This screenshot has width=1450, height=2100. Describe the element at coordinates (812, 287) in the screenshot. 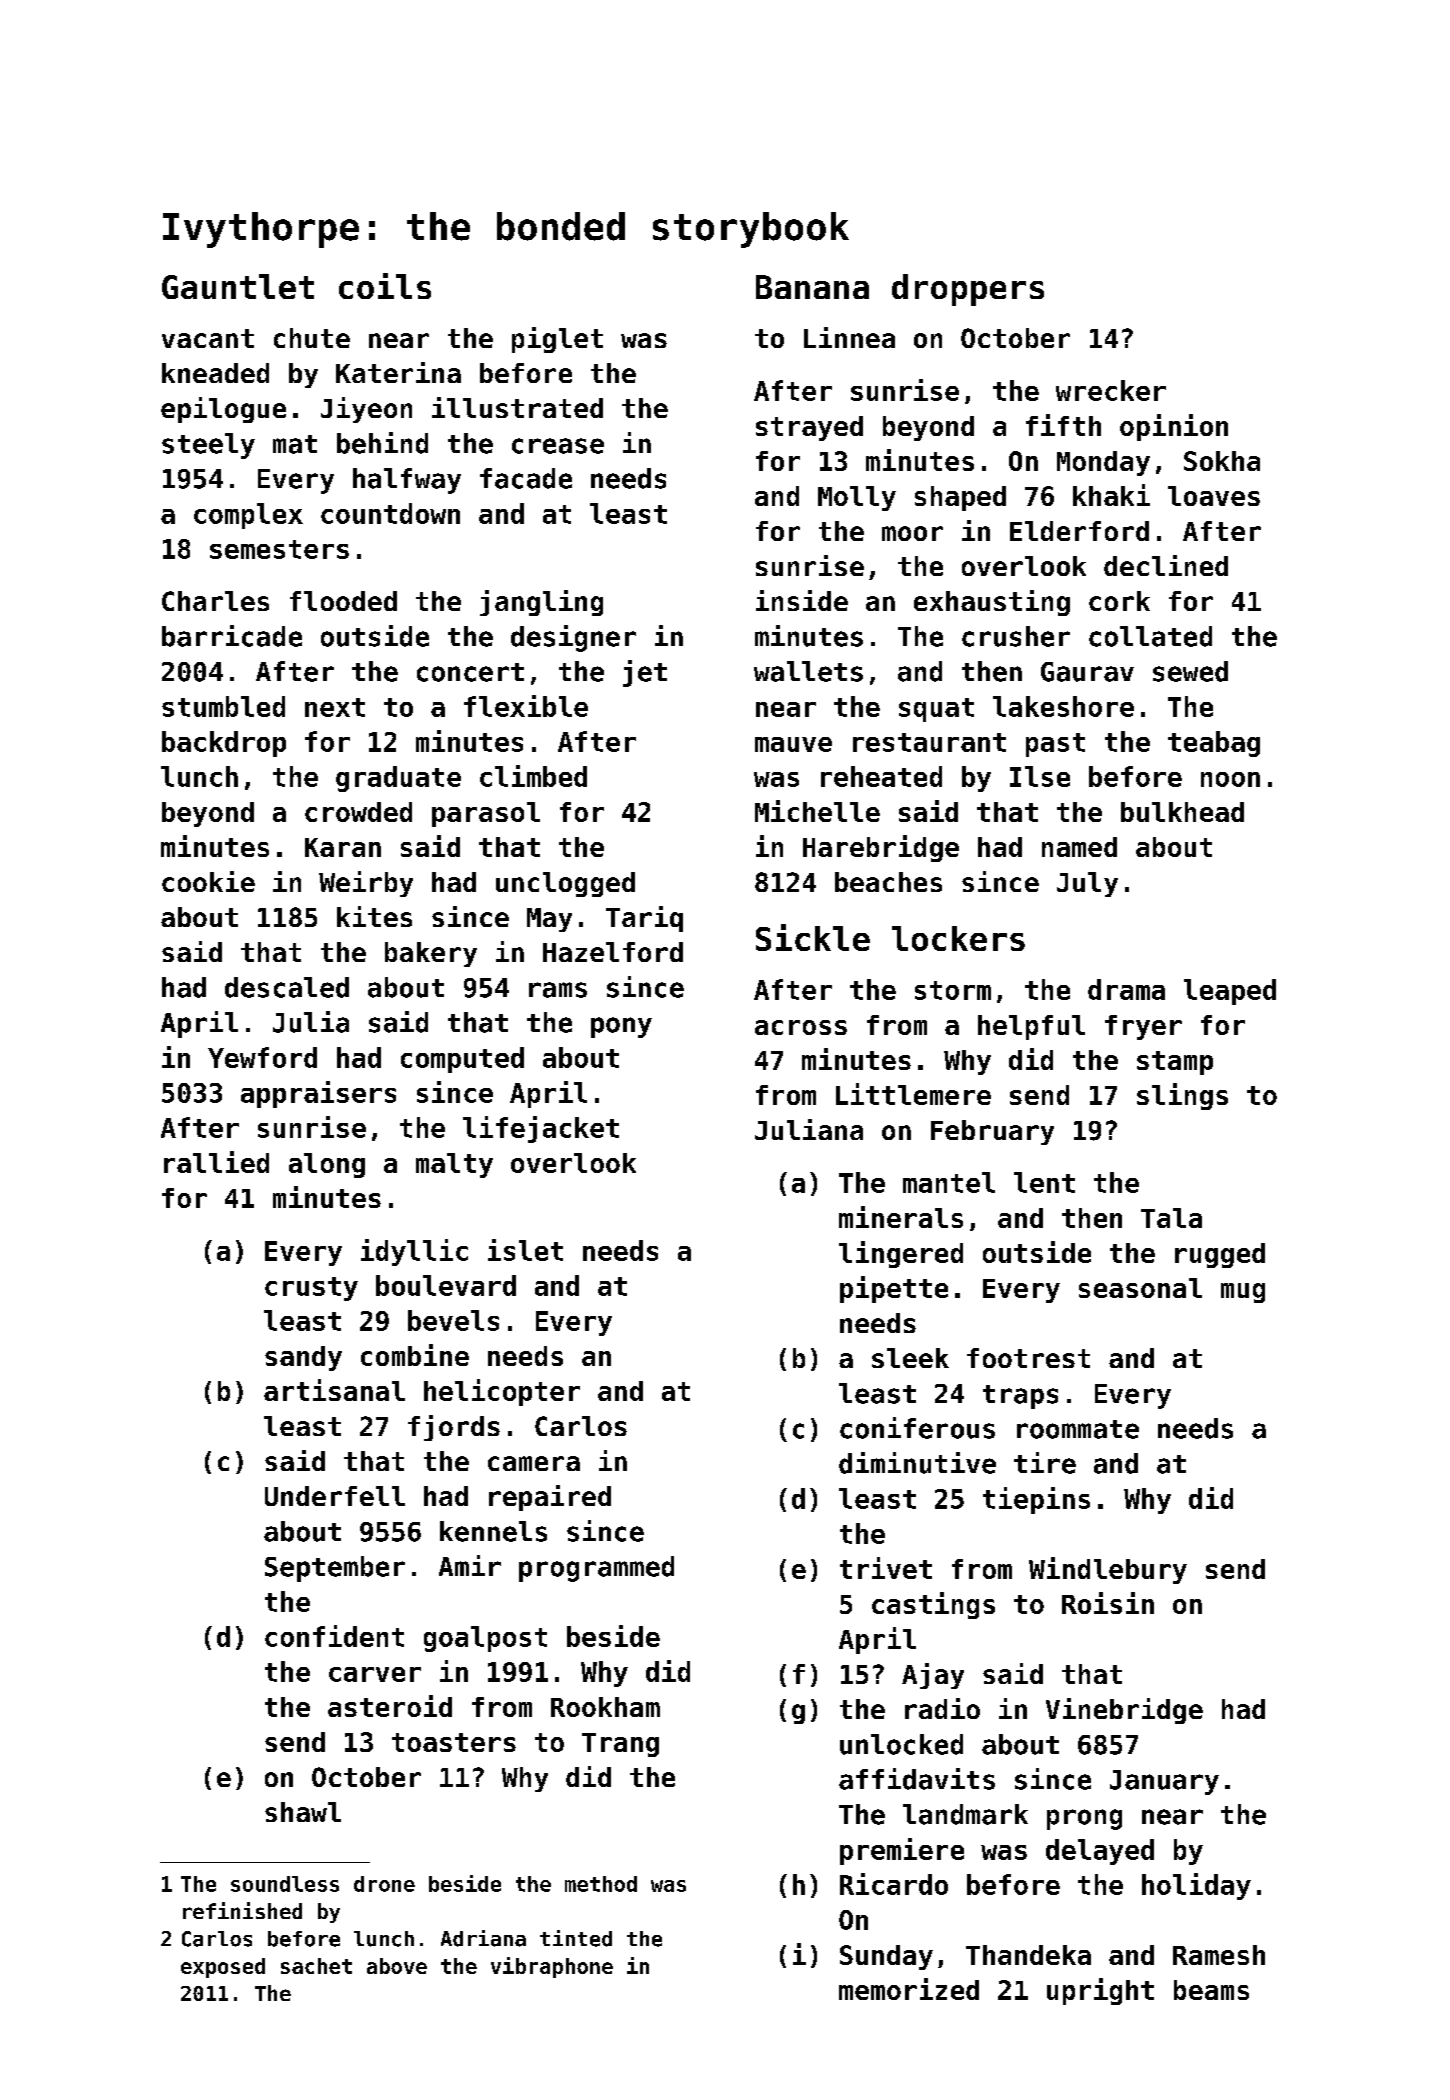

I see `Banana` at that location.
